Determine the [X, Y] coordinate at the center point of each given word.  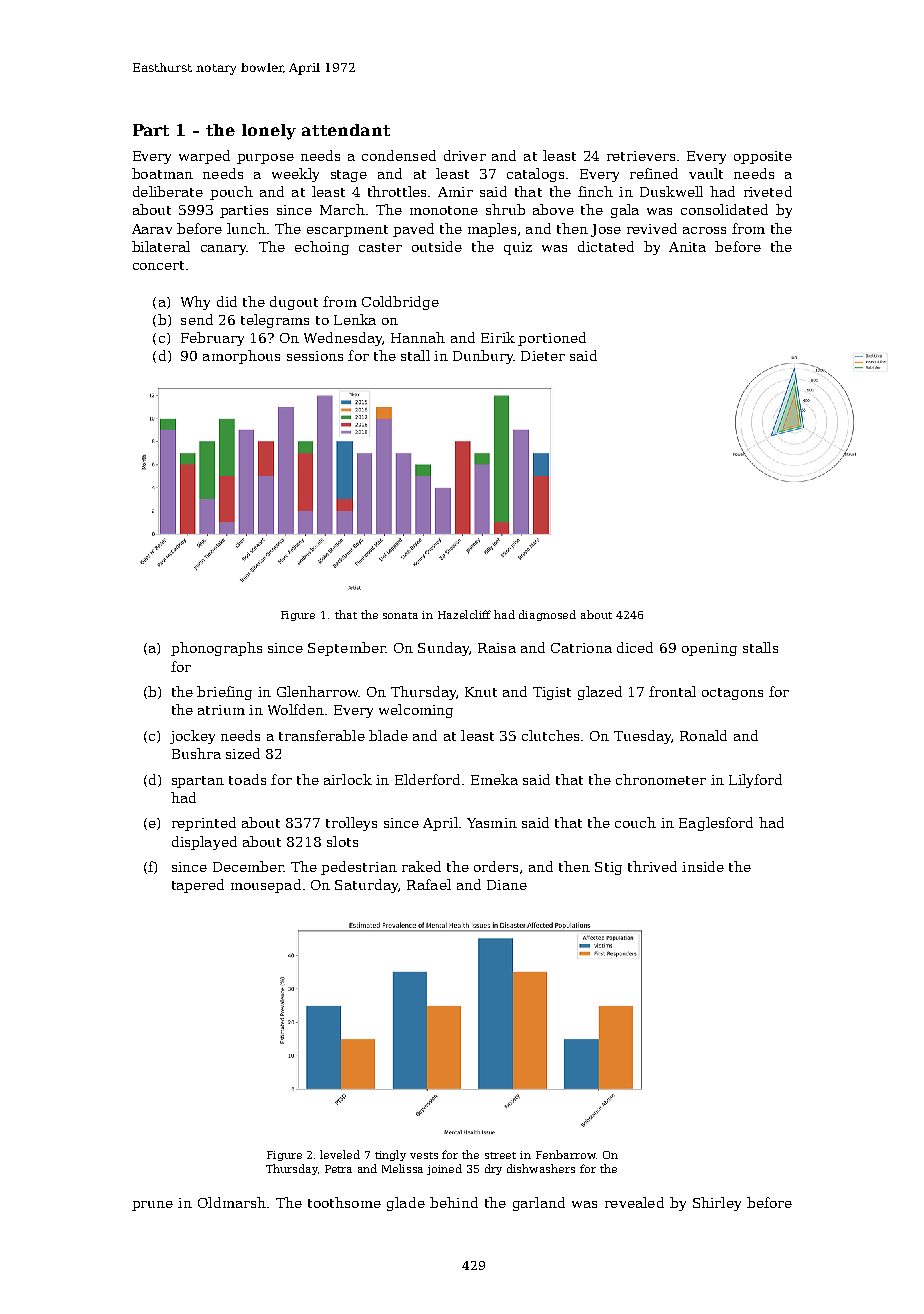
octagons [732, 694]
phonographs [216, 649]
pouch [231, 193]
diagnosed [547, 615]
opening [709, 649]
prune [152, 1206]
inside [703, 866]
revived [652, 228]
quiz [518, 248]
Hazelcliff [464, 614]
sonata [400, 615]
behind [454, 1202]
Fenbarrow [566, 1154]
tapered [198, 886]
